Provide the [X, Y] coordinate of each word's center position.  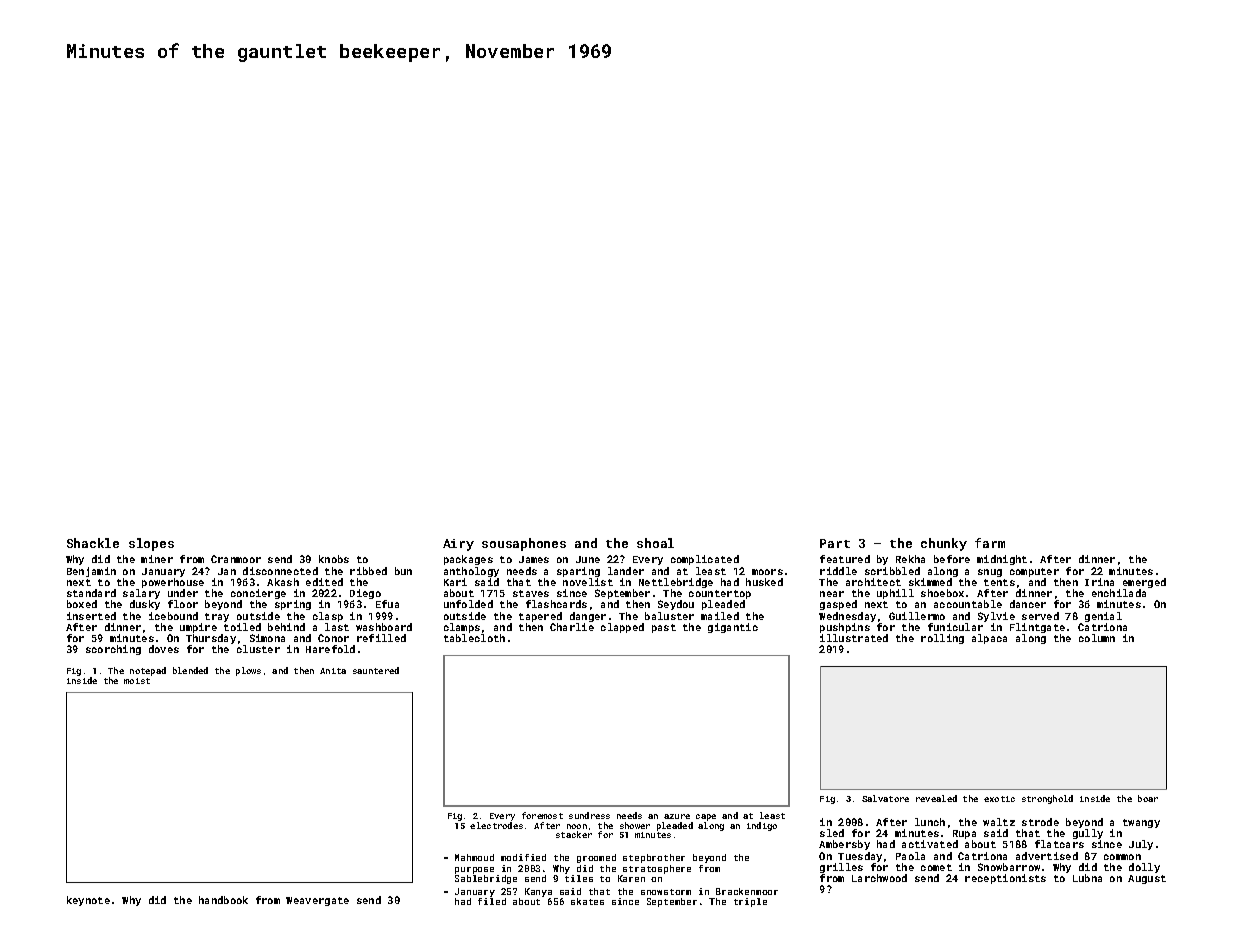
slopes [151, 544]
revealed [936, 798]
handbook [223, 900]
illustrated [854, 638]
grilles [841, 868]
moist [137, 681]
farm [990, 543]
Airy [458, 545]
